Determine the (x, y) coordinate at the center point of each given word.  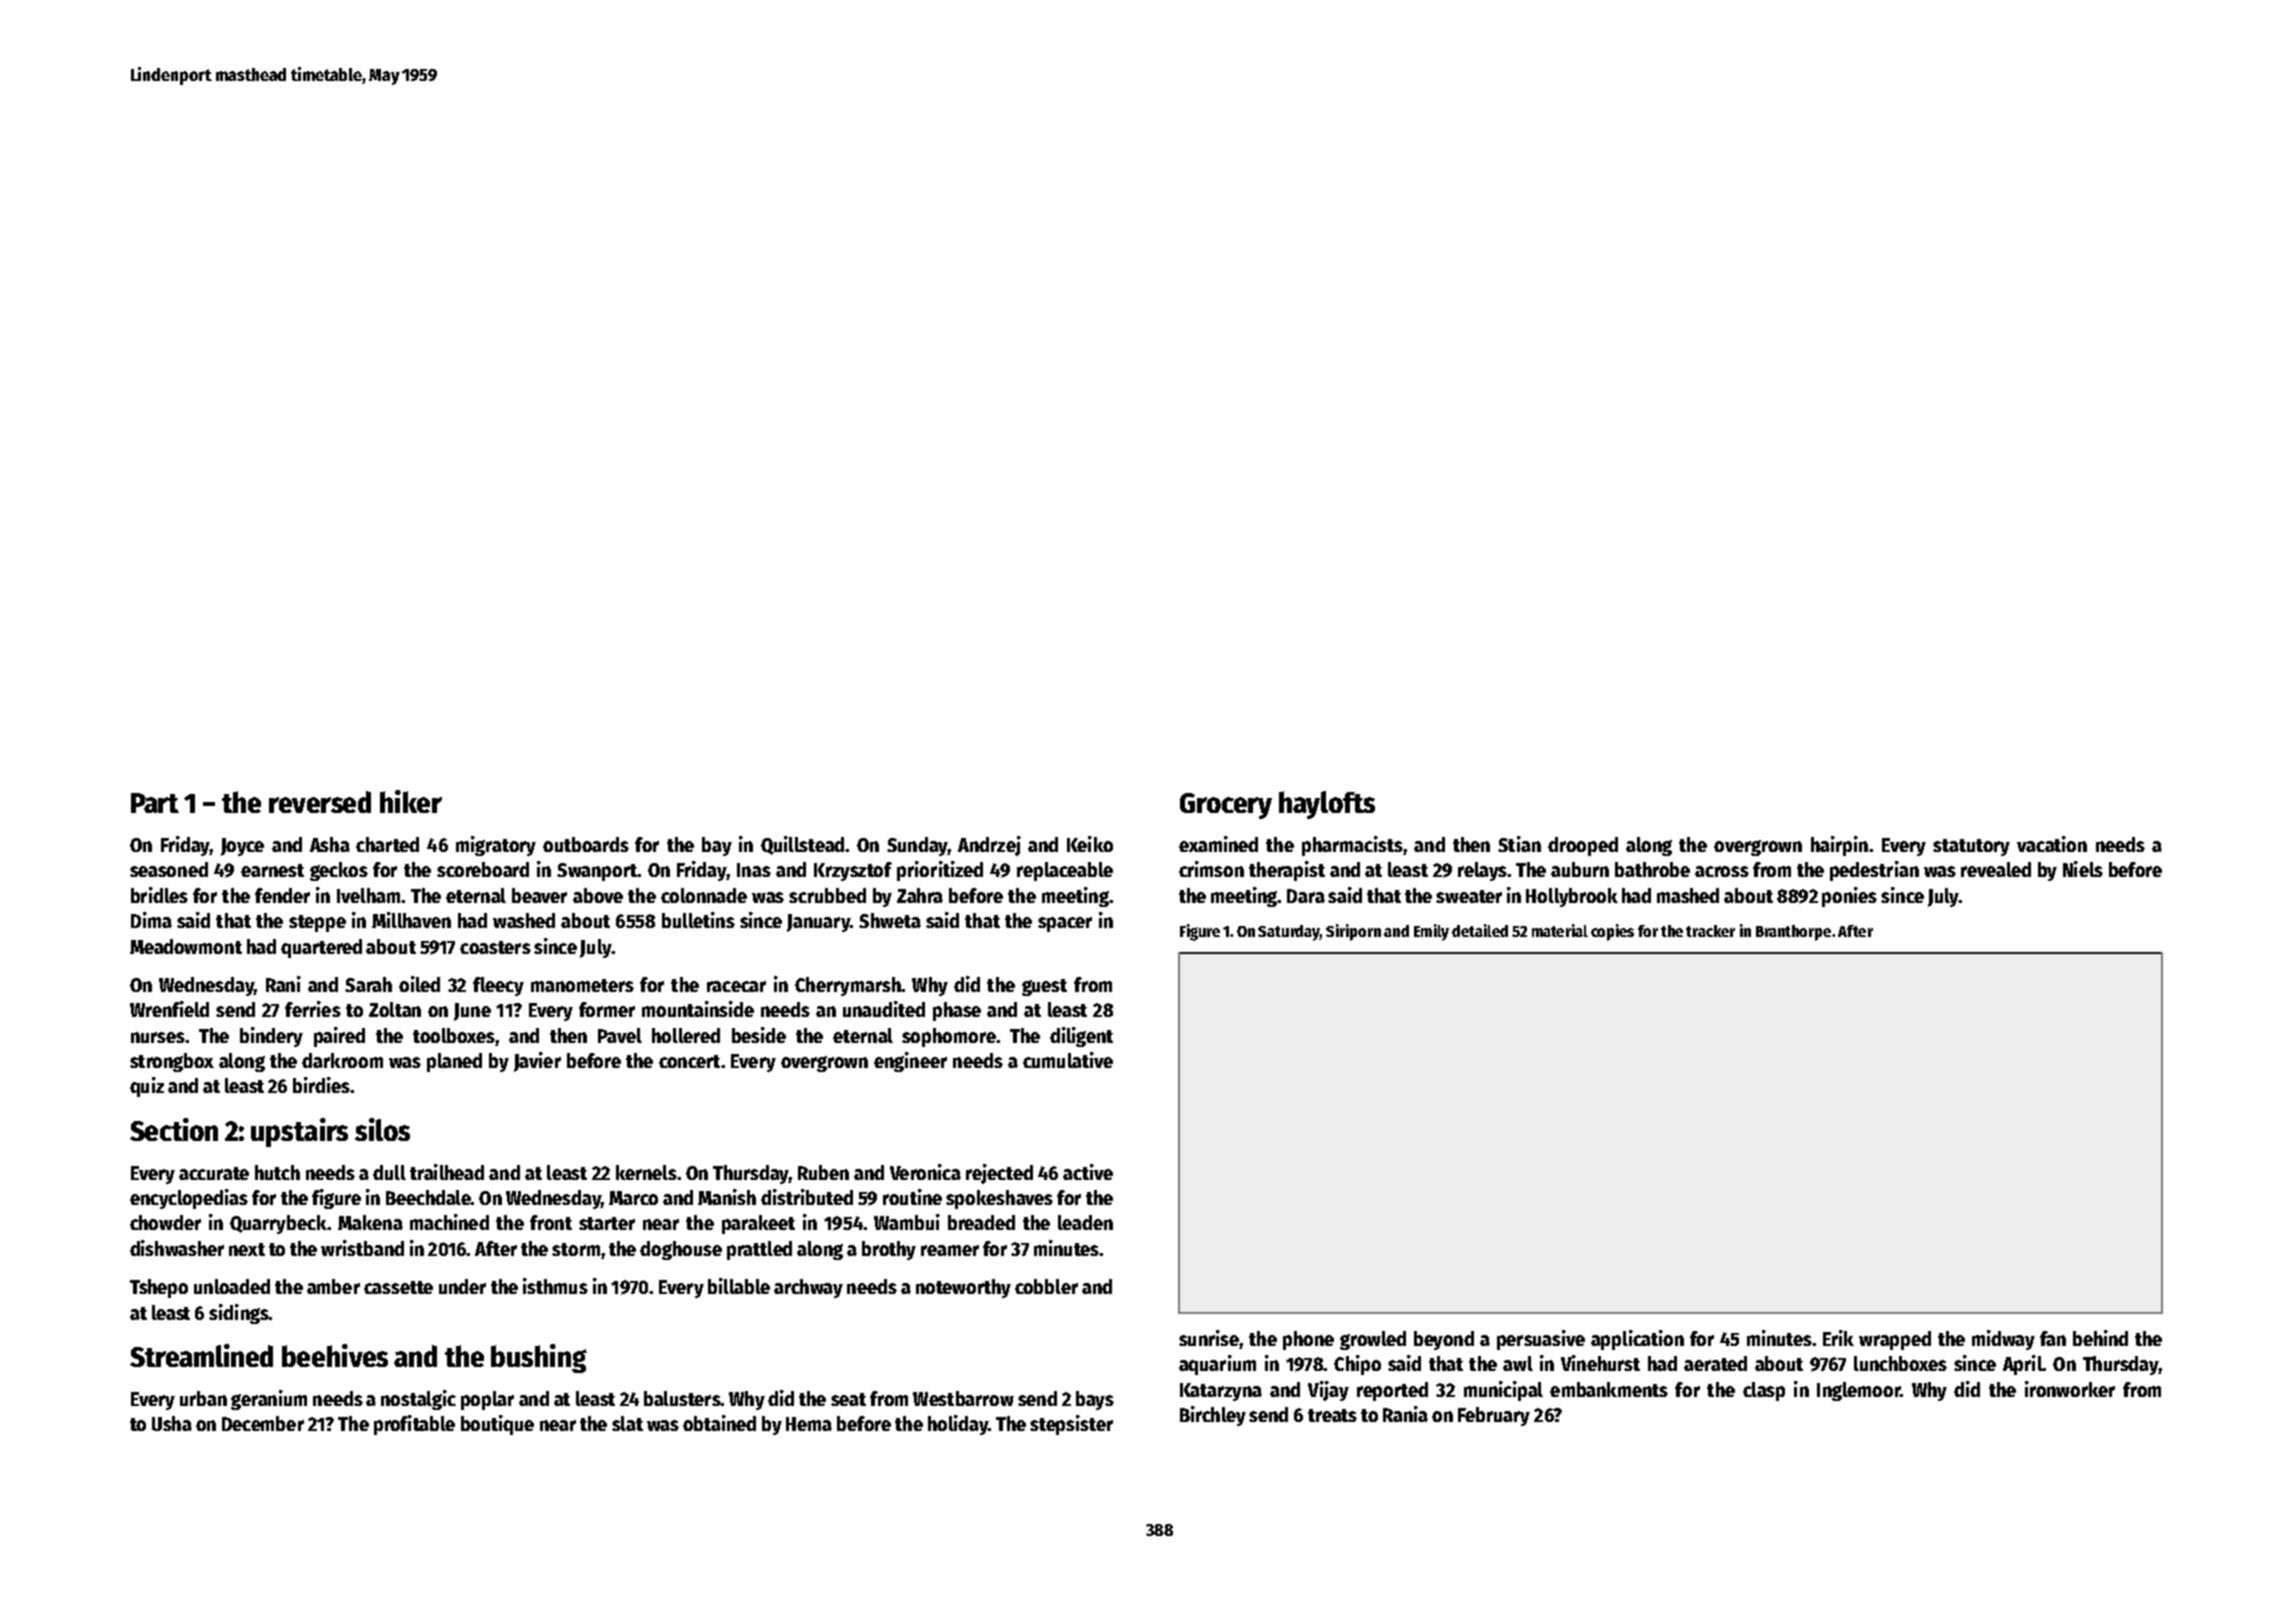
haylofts (1327, 805)
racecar (736, 986)
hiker (411, 801)
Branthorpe (1793, 933)
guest (1044, 987)
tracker (1710, 931)
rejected (999, 1174)
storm (576, 1249)
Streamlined (201, 1355)
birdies (321, 1085)
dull (389, 1172)
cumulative (1068, 1060)
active (1088, 1172)
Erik (1838, 1338)
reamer (950, 1250)
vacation (2052, 844)
